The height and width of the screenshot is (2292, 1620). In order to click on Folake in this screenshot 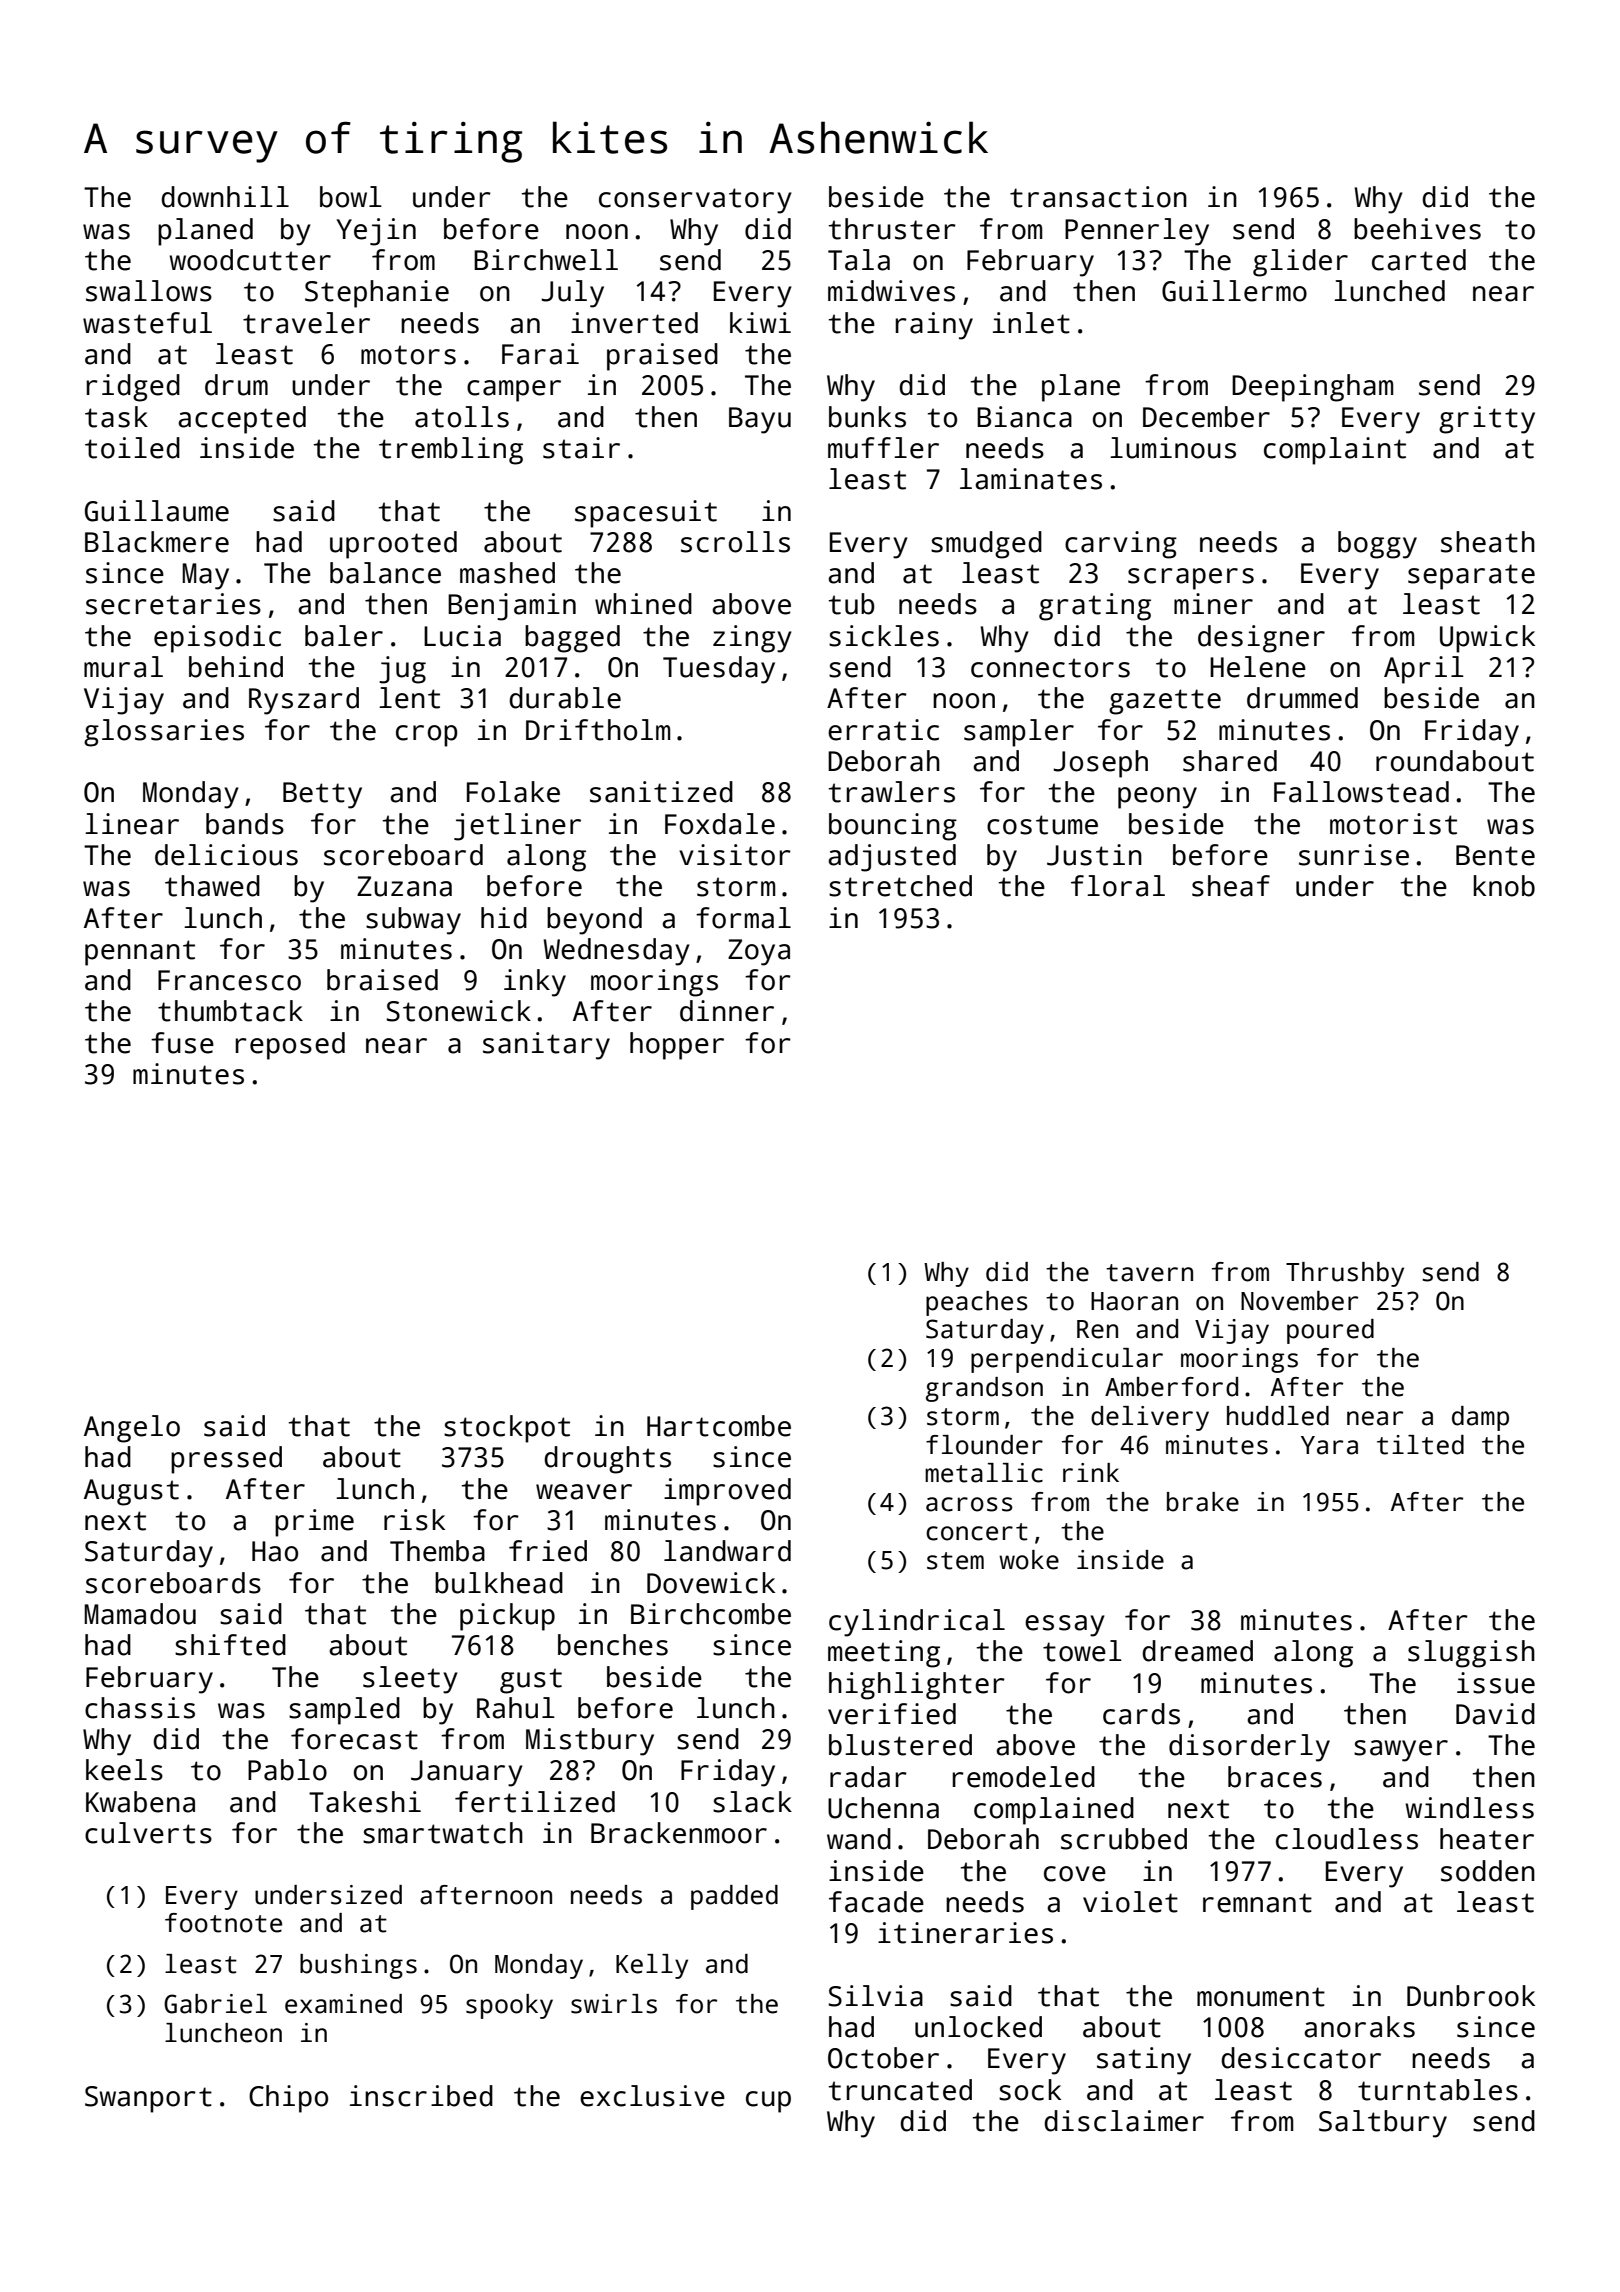, I will do `click(513, 792)`.
